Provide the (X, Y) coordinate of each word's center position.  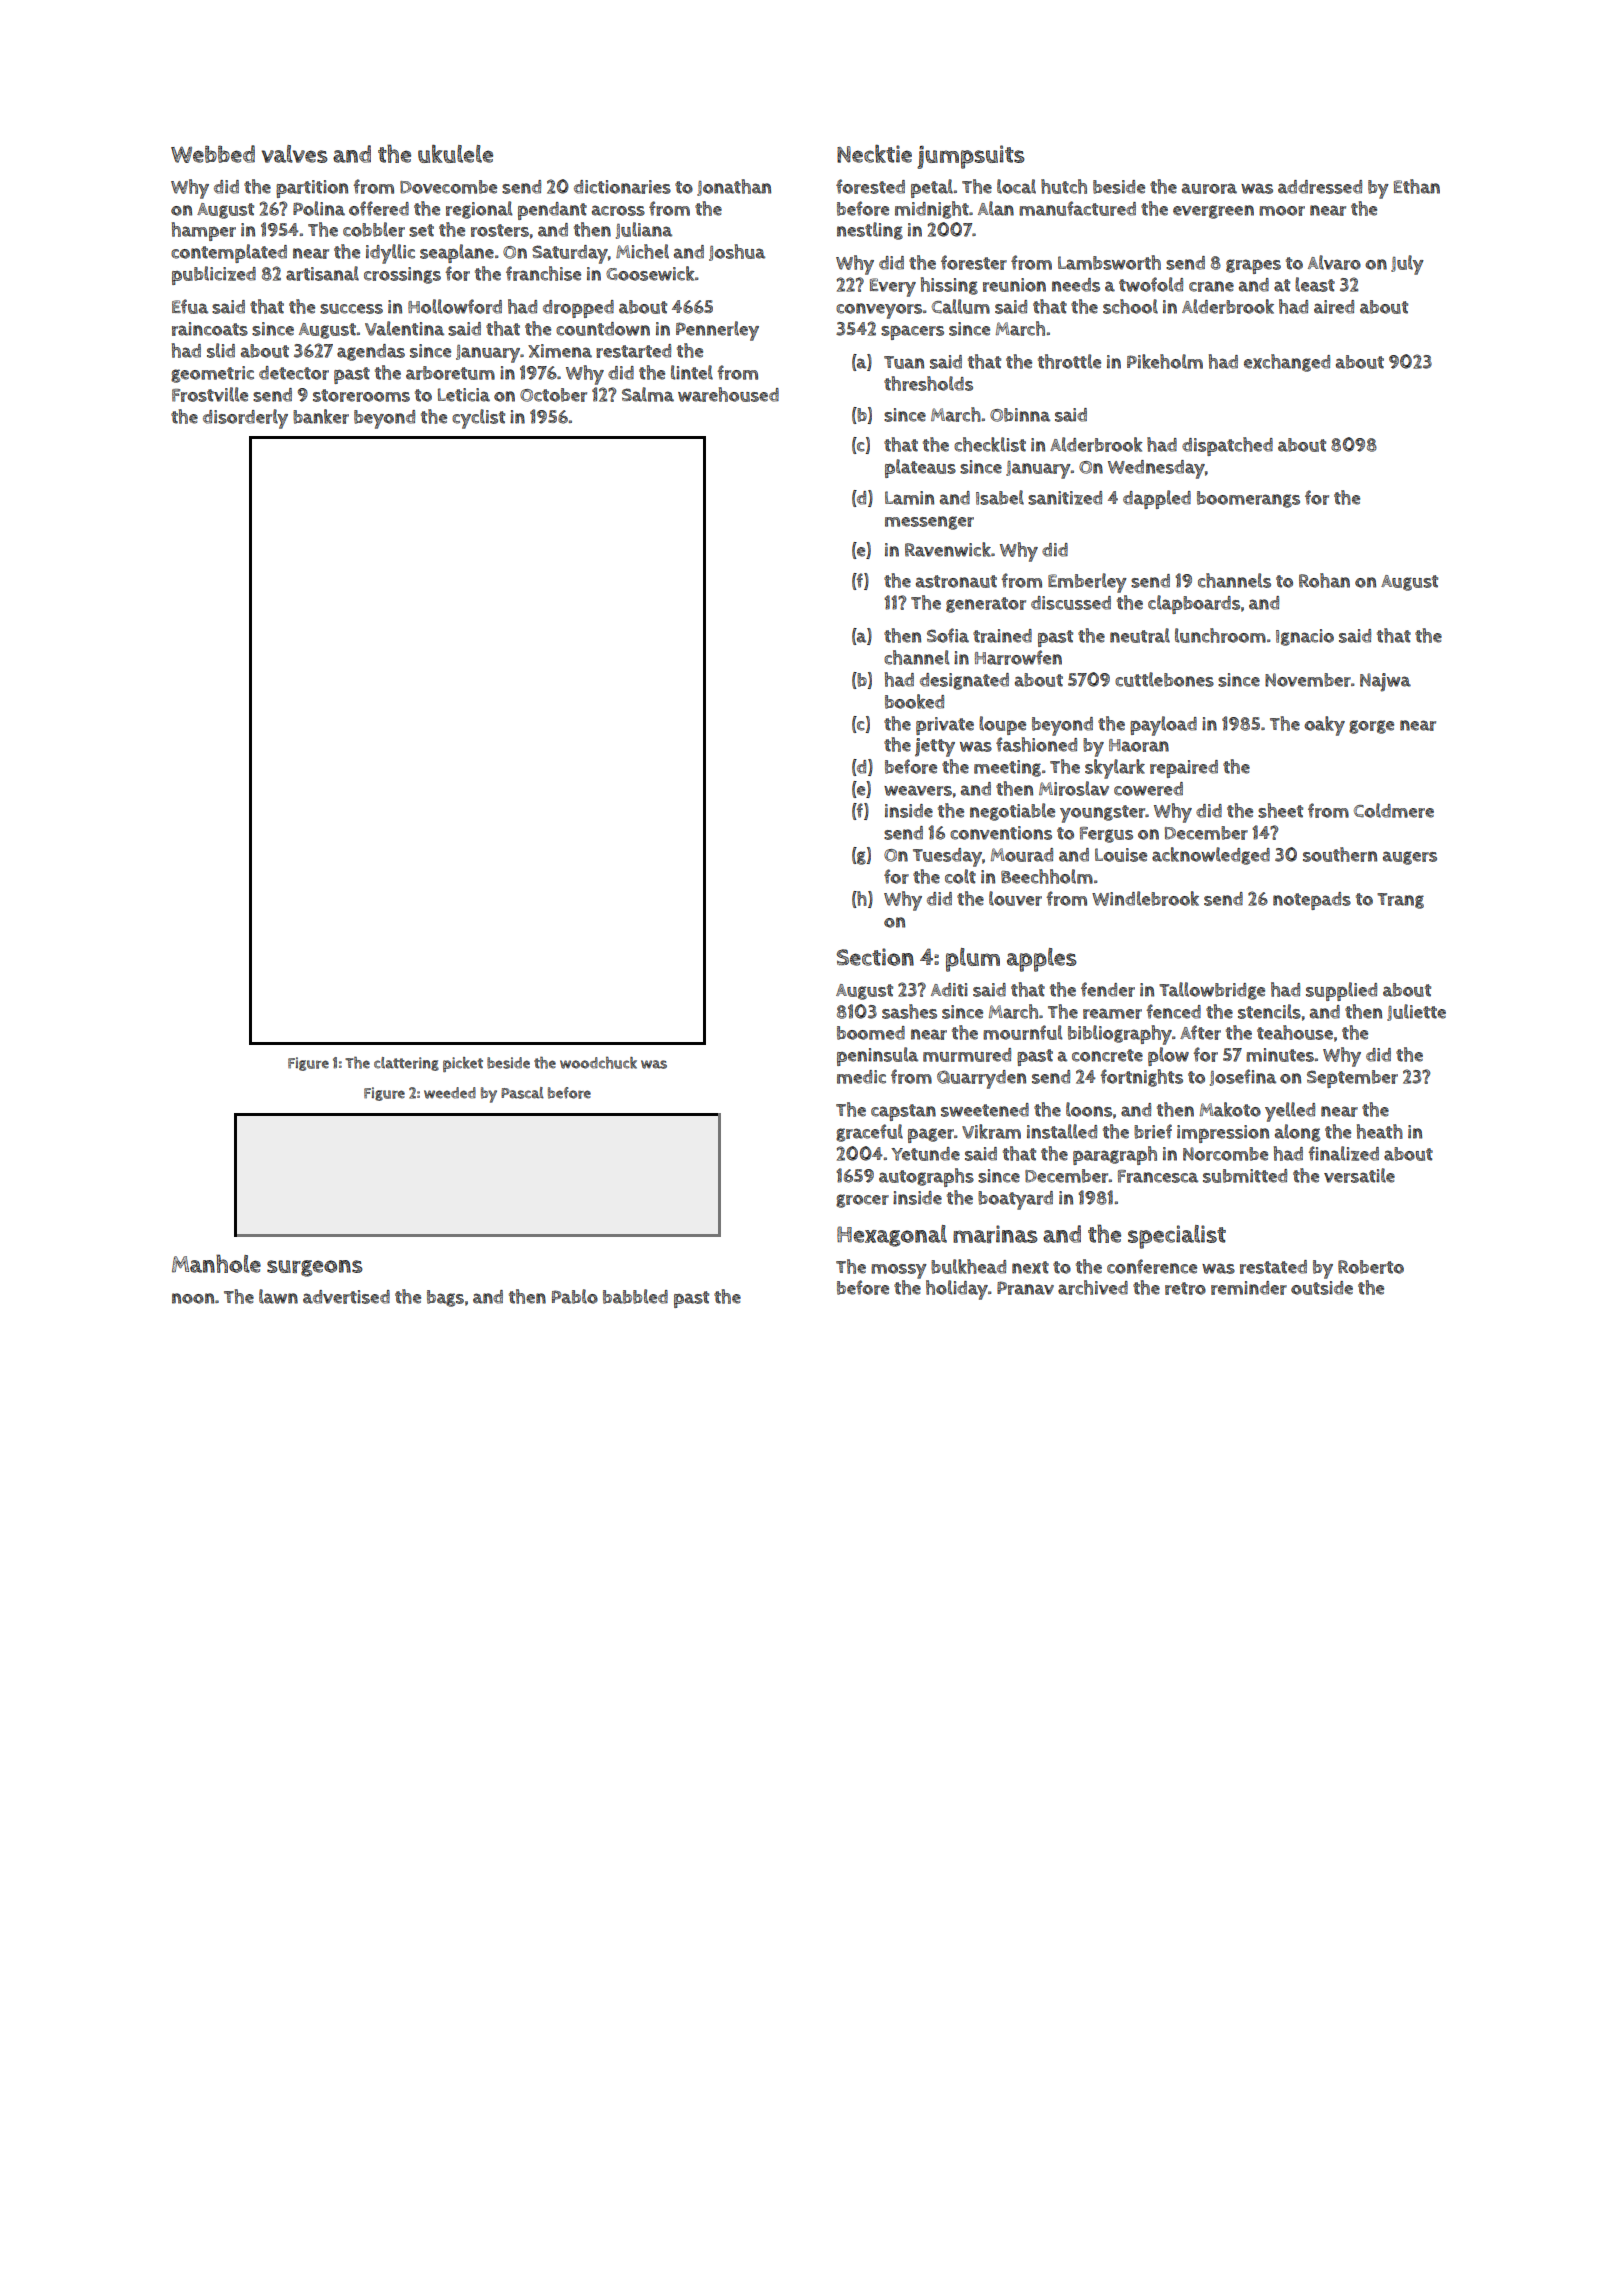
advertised (346, 1297)
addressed (1320, 187)
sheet (1280, 810)
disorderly (245, 419)
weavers (918, 790)
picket (463, 1064)
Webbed (213, 154)
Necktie (874, 154)
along (1297, 1133)
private (945, 726)
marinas (995, 1234)
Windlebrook (1145, 898)
